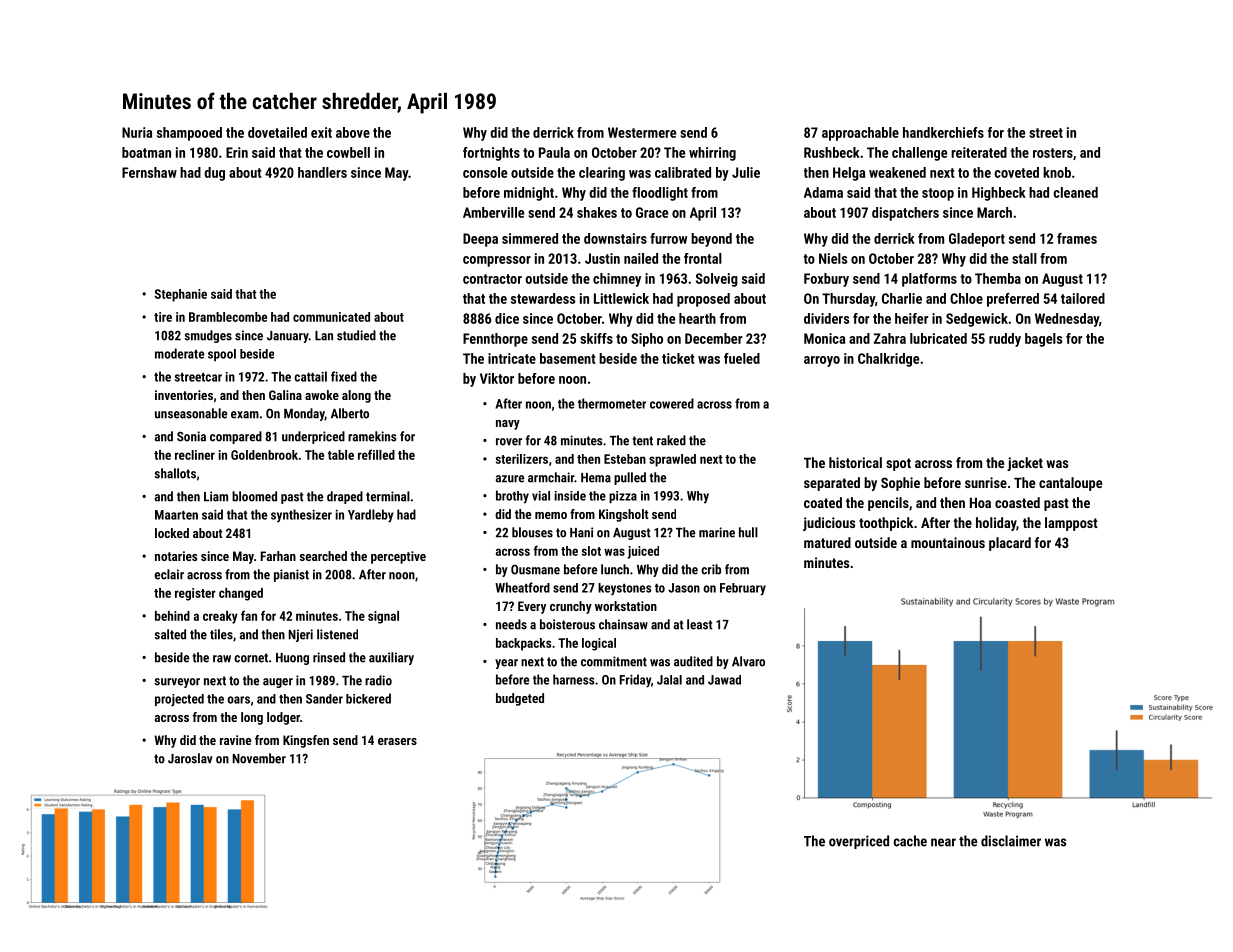  Describe the element at coordinates (1025, 464) in the document. I see `jacket` at that location.
